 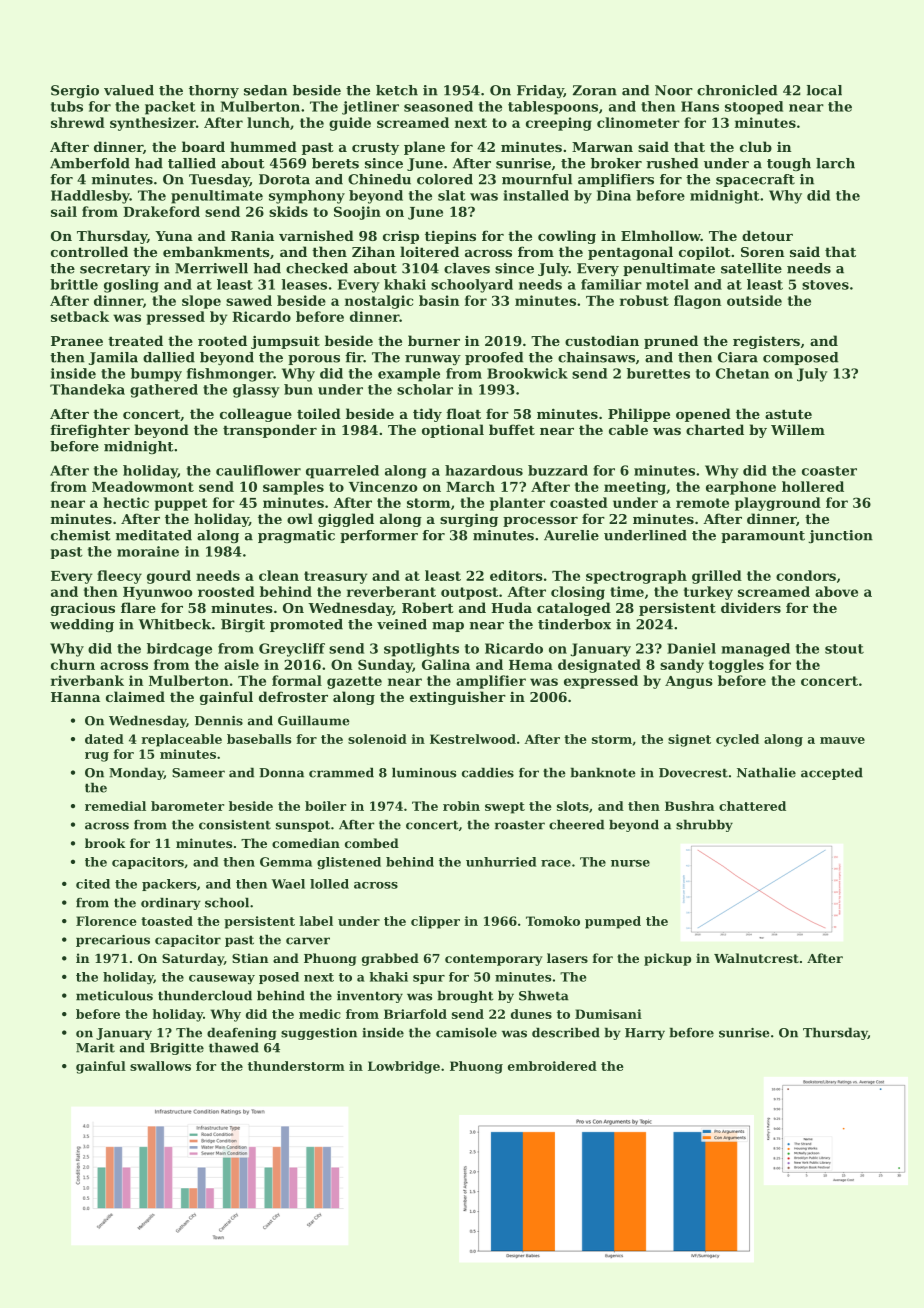 What do you see at coordinates (95, 1048) in the screenshot?
I see `Marit` at bounding box center [95, 1048].
